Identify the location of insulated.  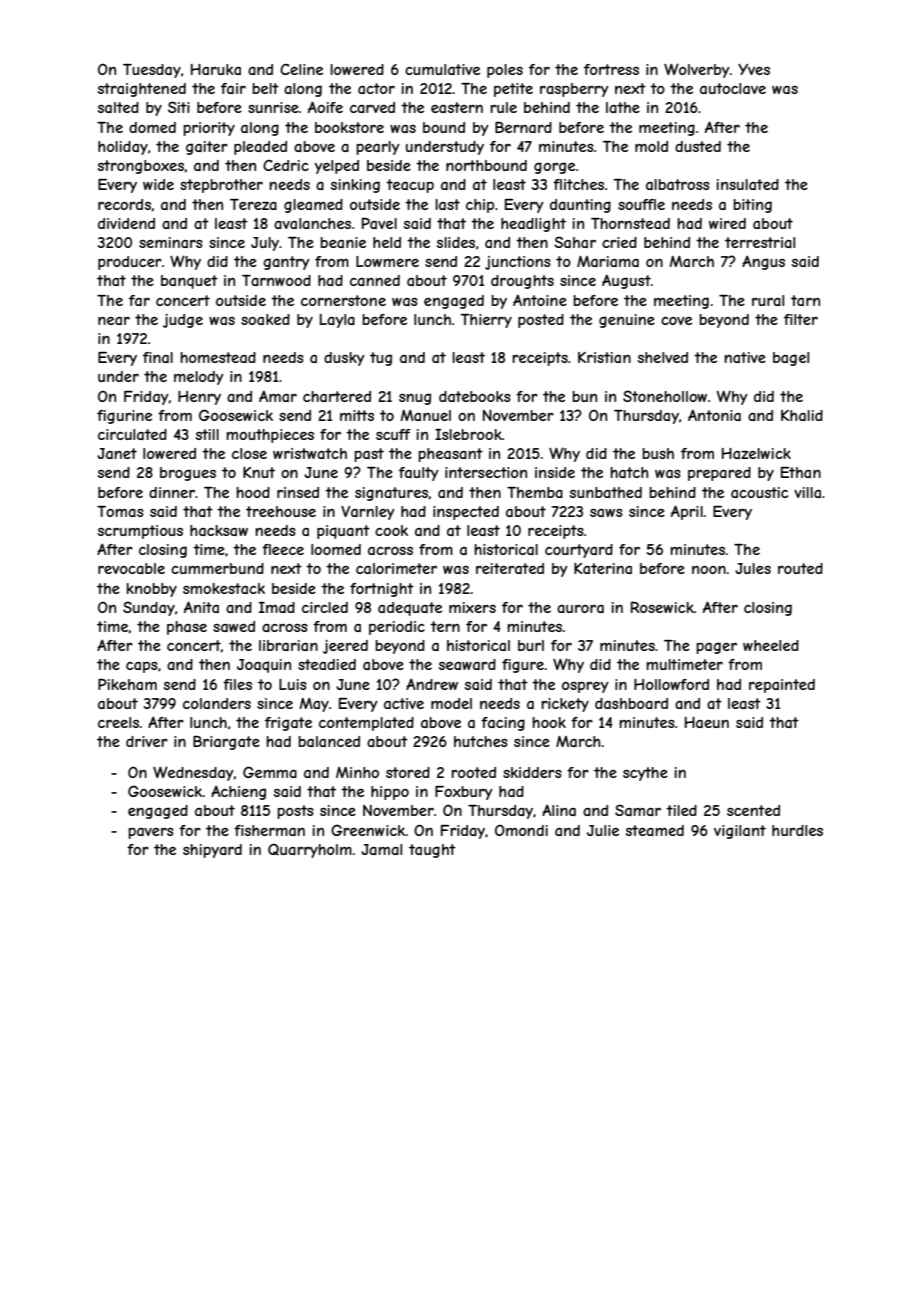
(747, 184).
